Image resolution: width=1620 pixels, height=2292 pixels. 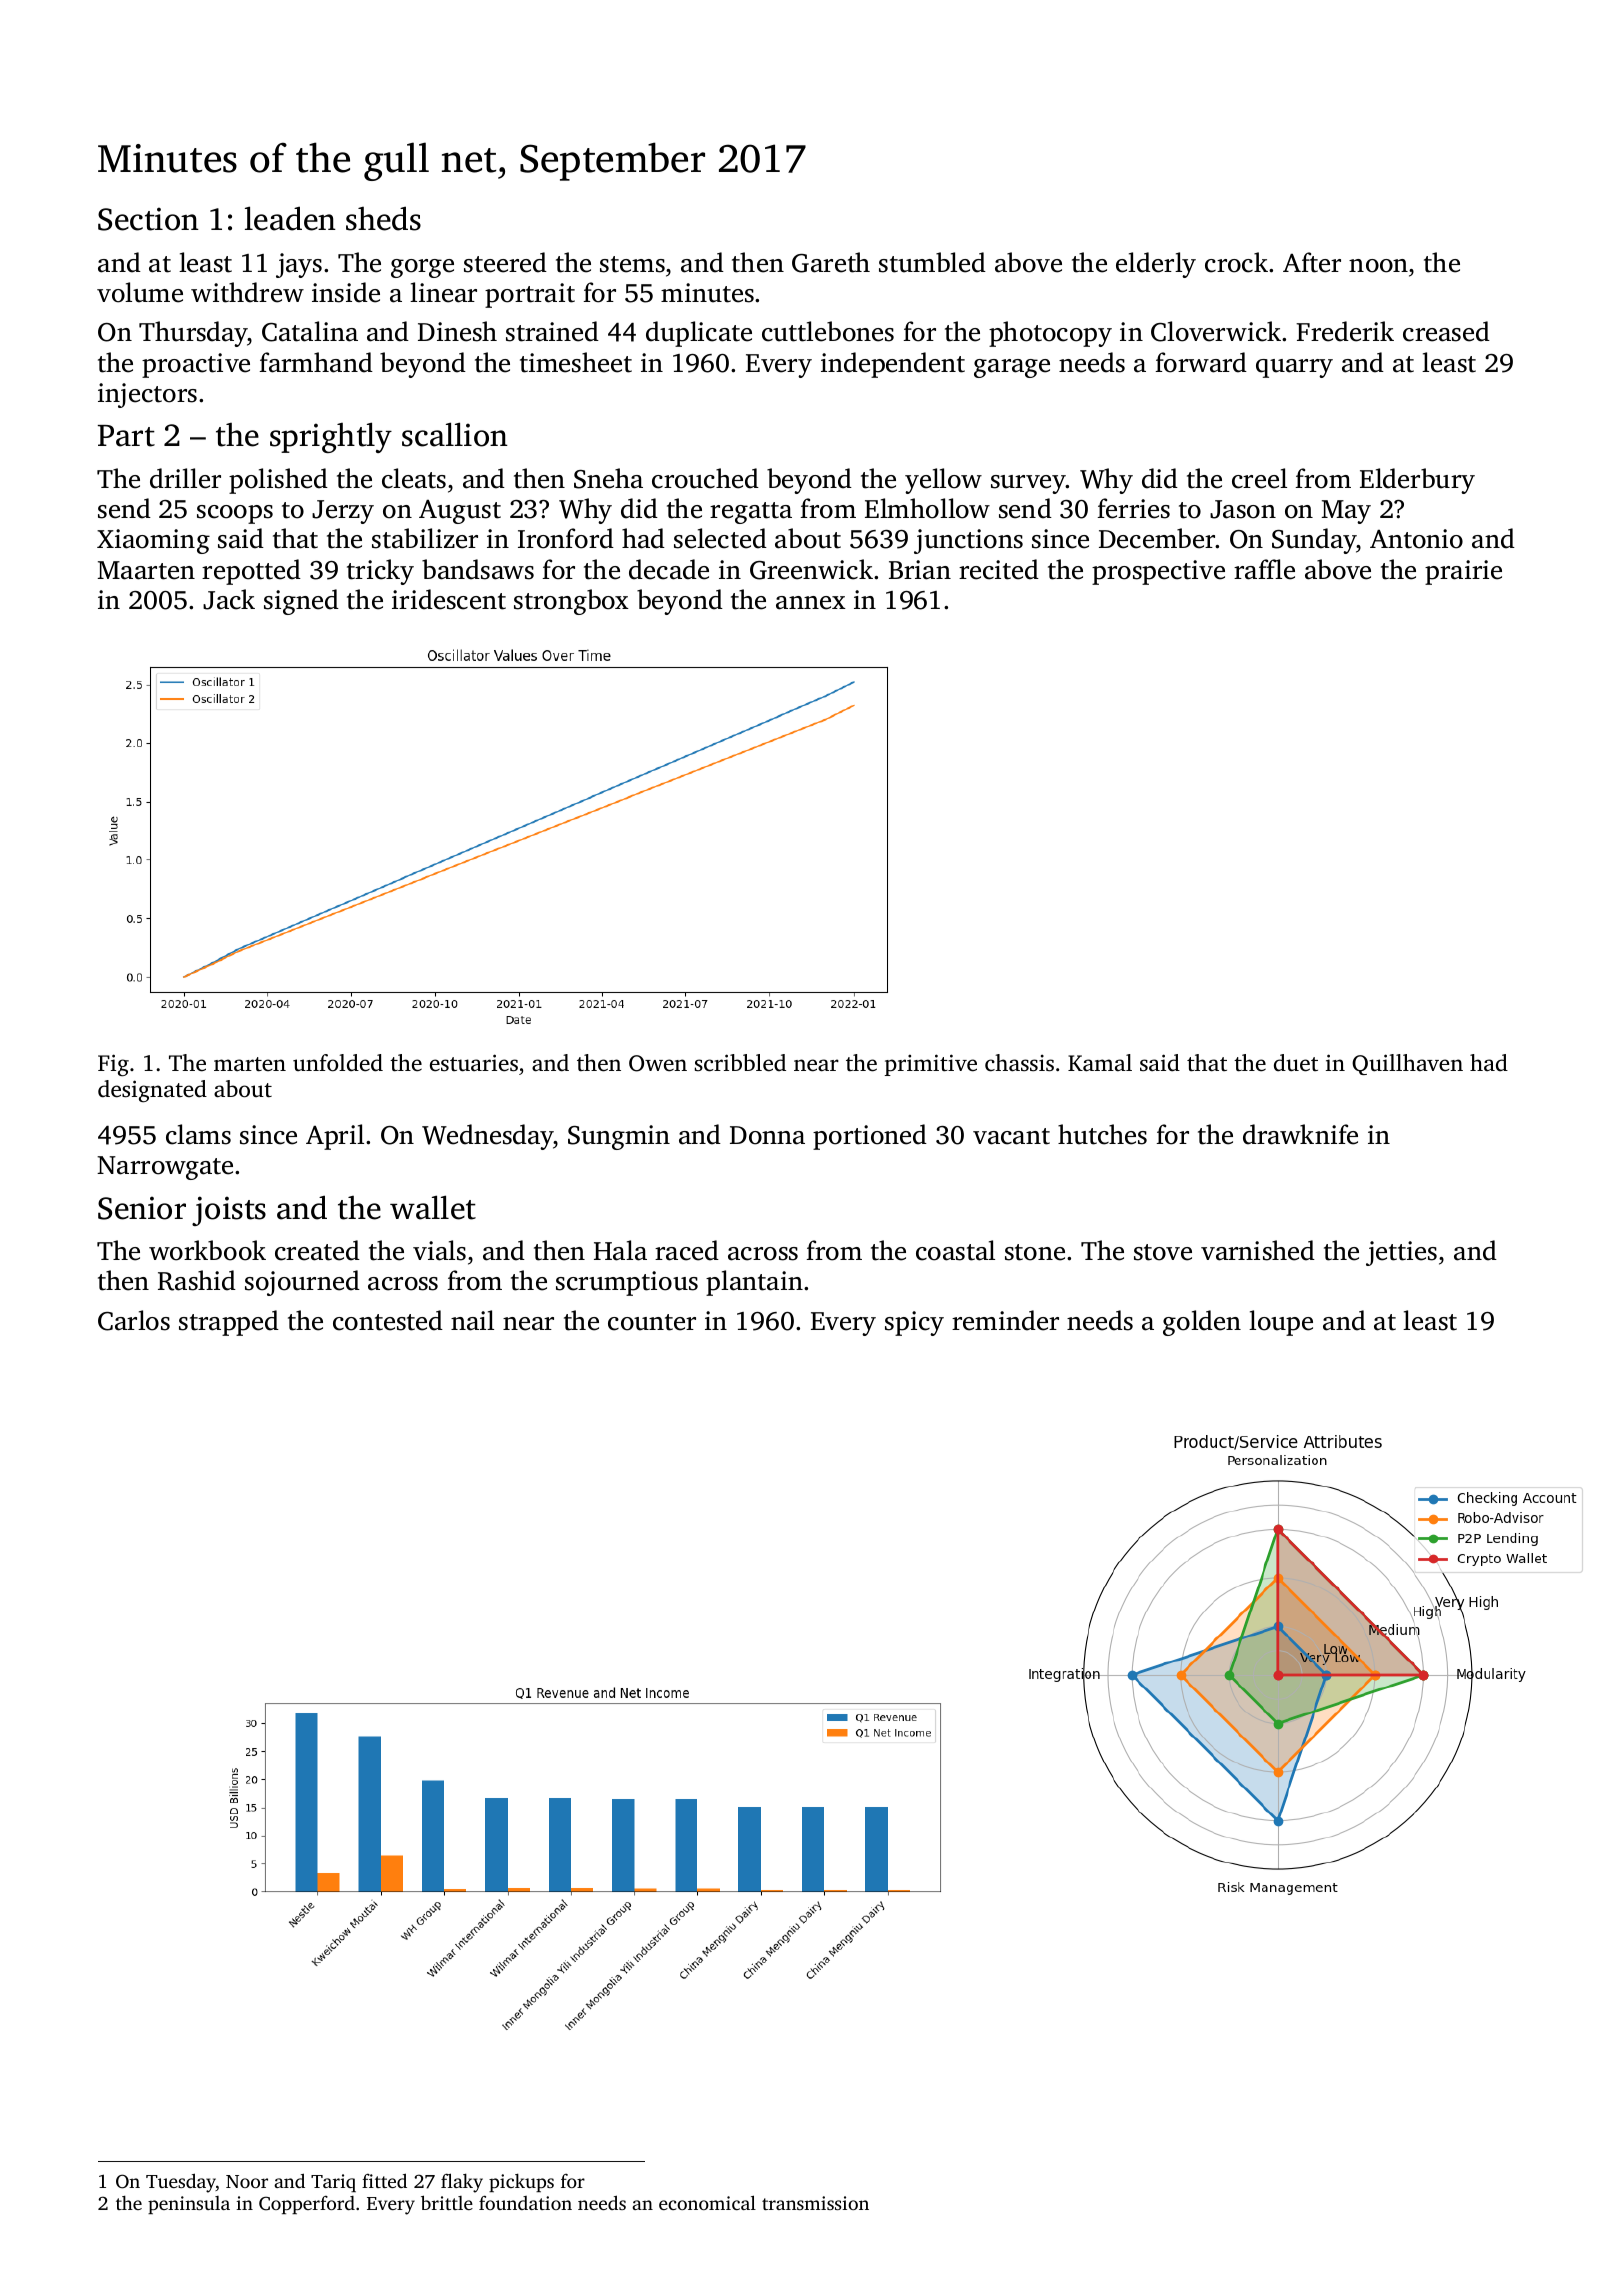 What do you see at coordinates (1378, 266) in the screenshot?
I see `noon` at bounding box center [1378, 266].
